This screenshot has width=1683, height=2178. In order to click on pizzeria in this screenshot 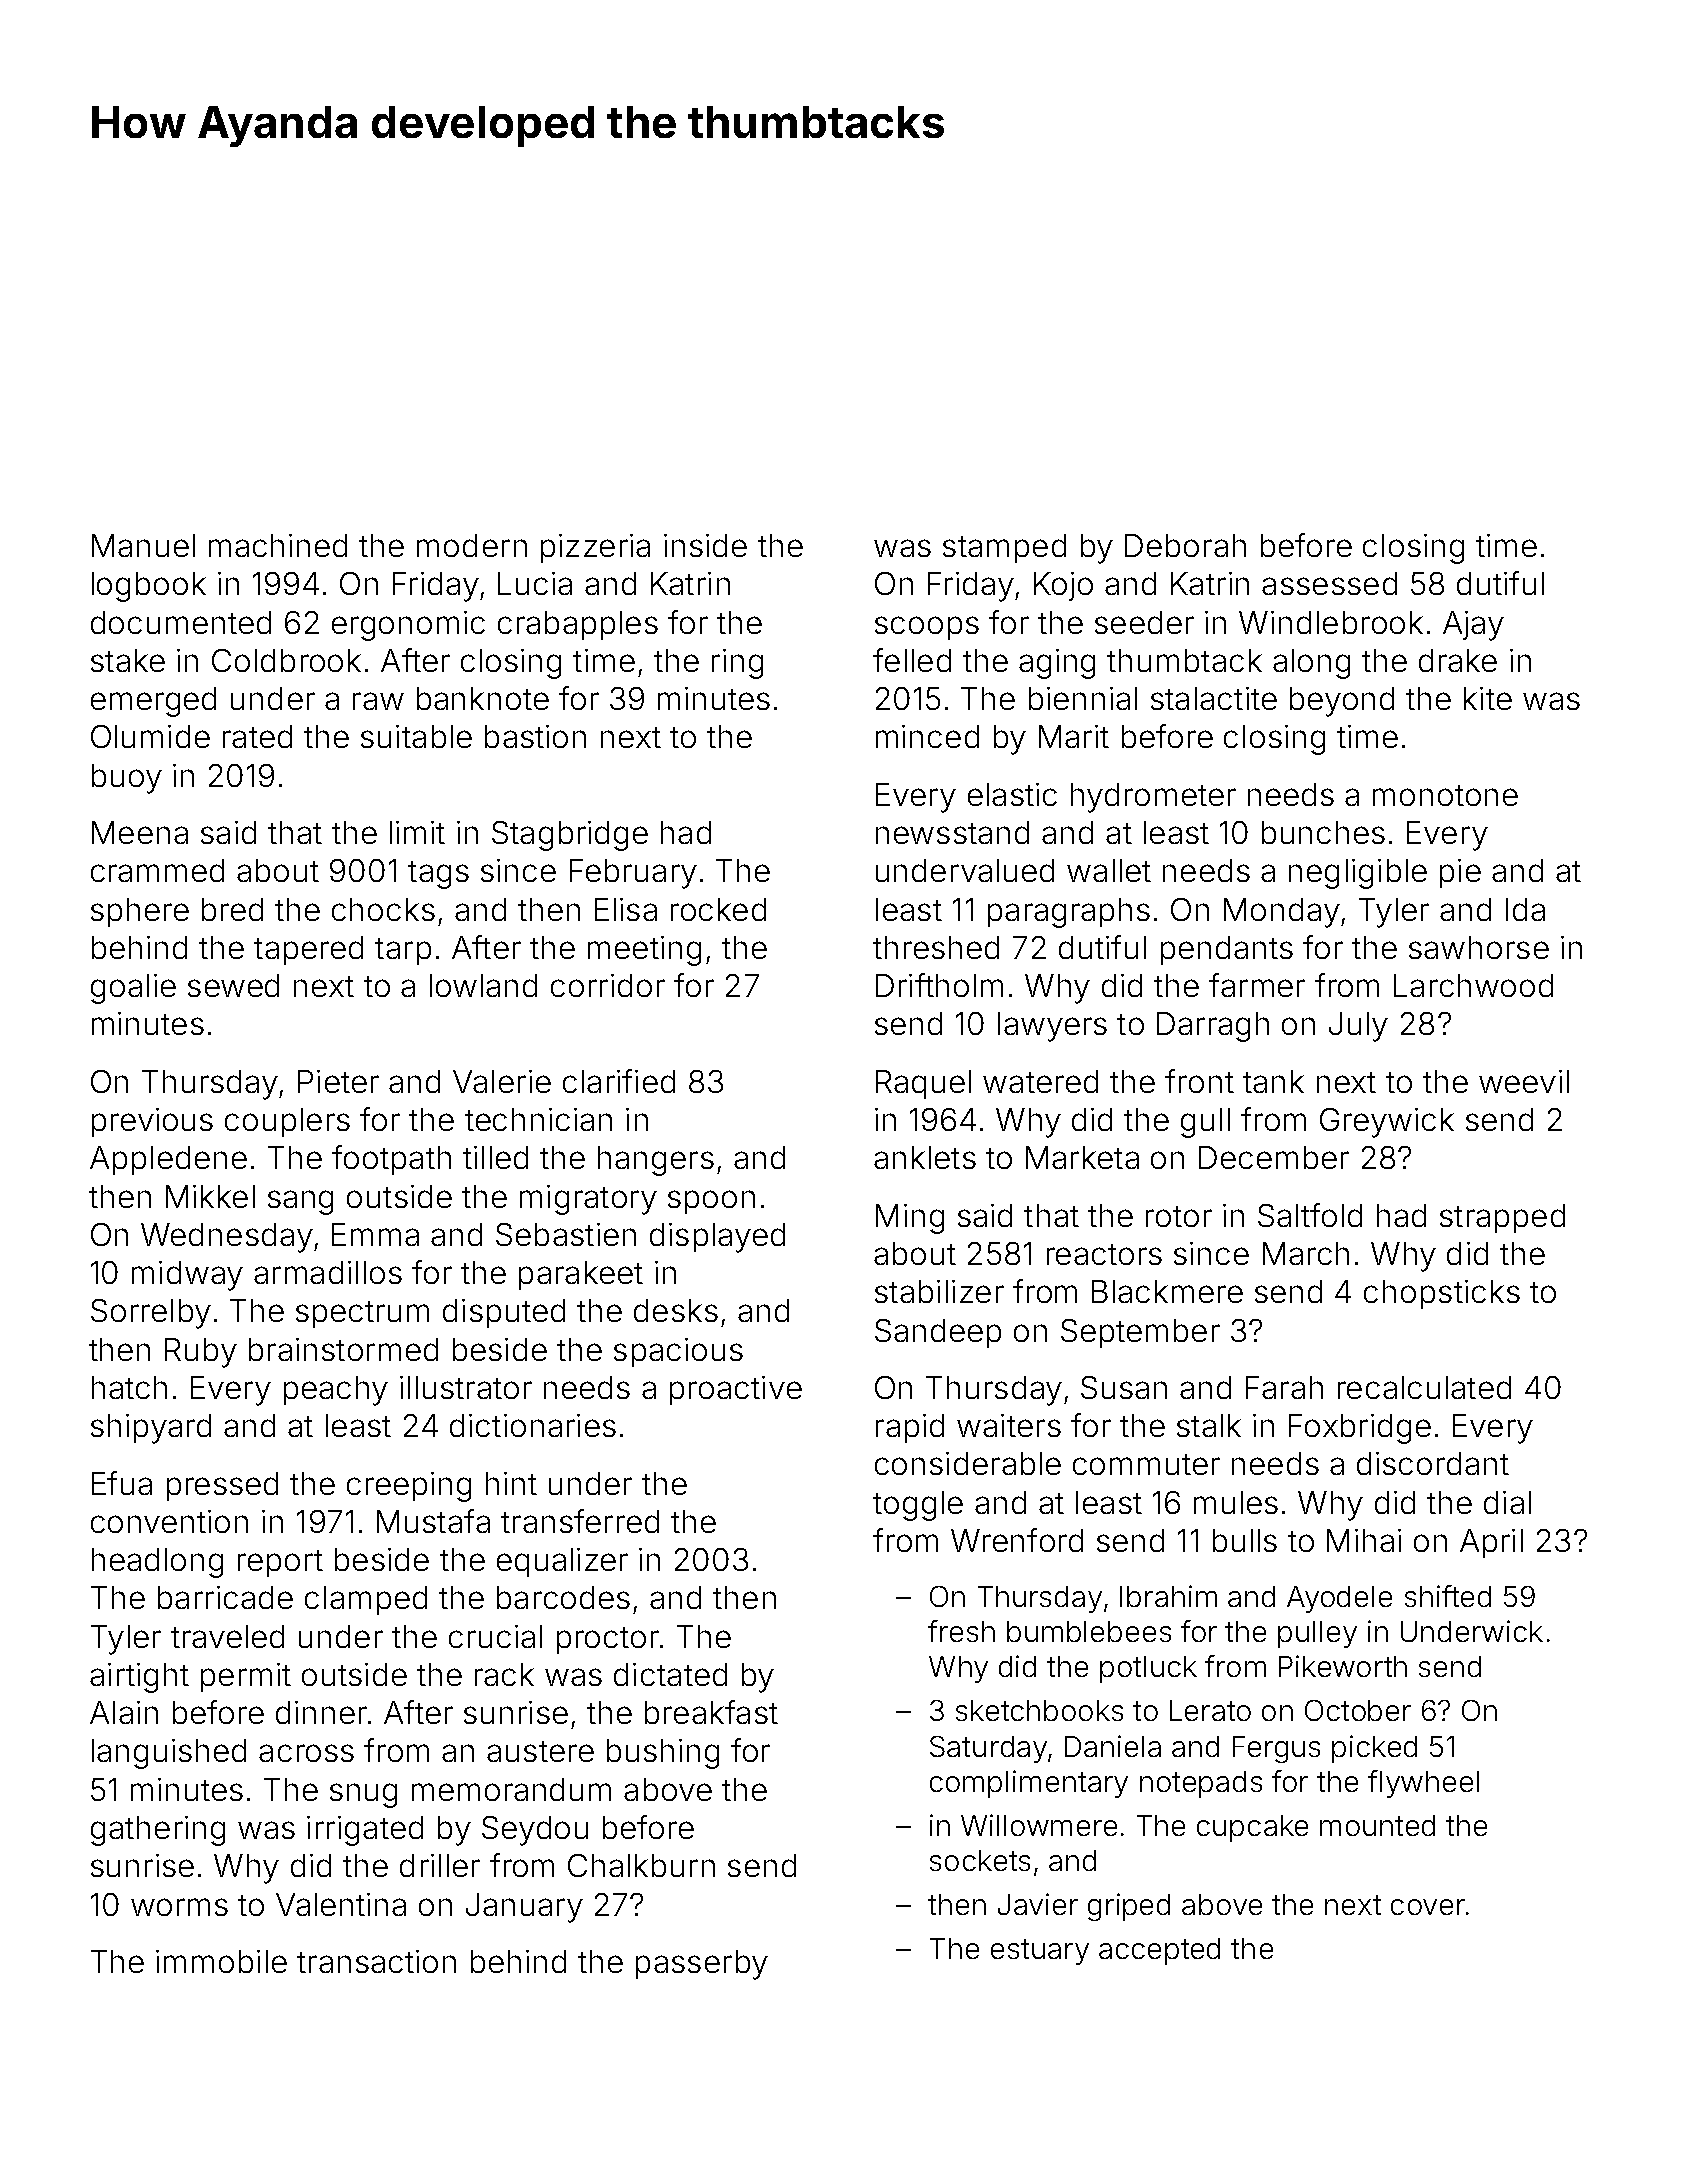, I will do `click(595, 548)`.
